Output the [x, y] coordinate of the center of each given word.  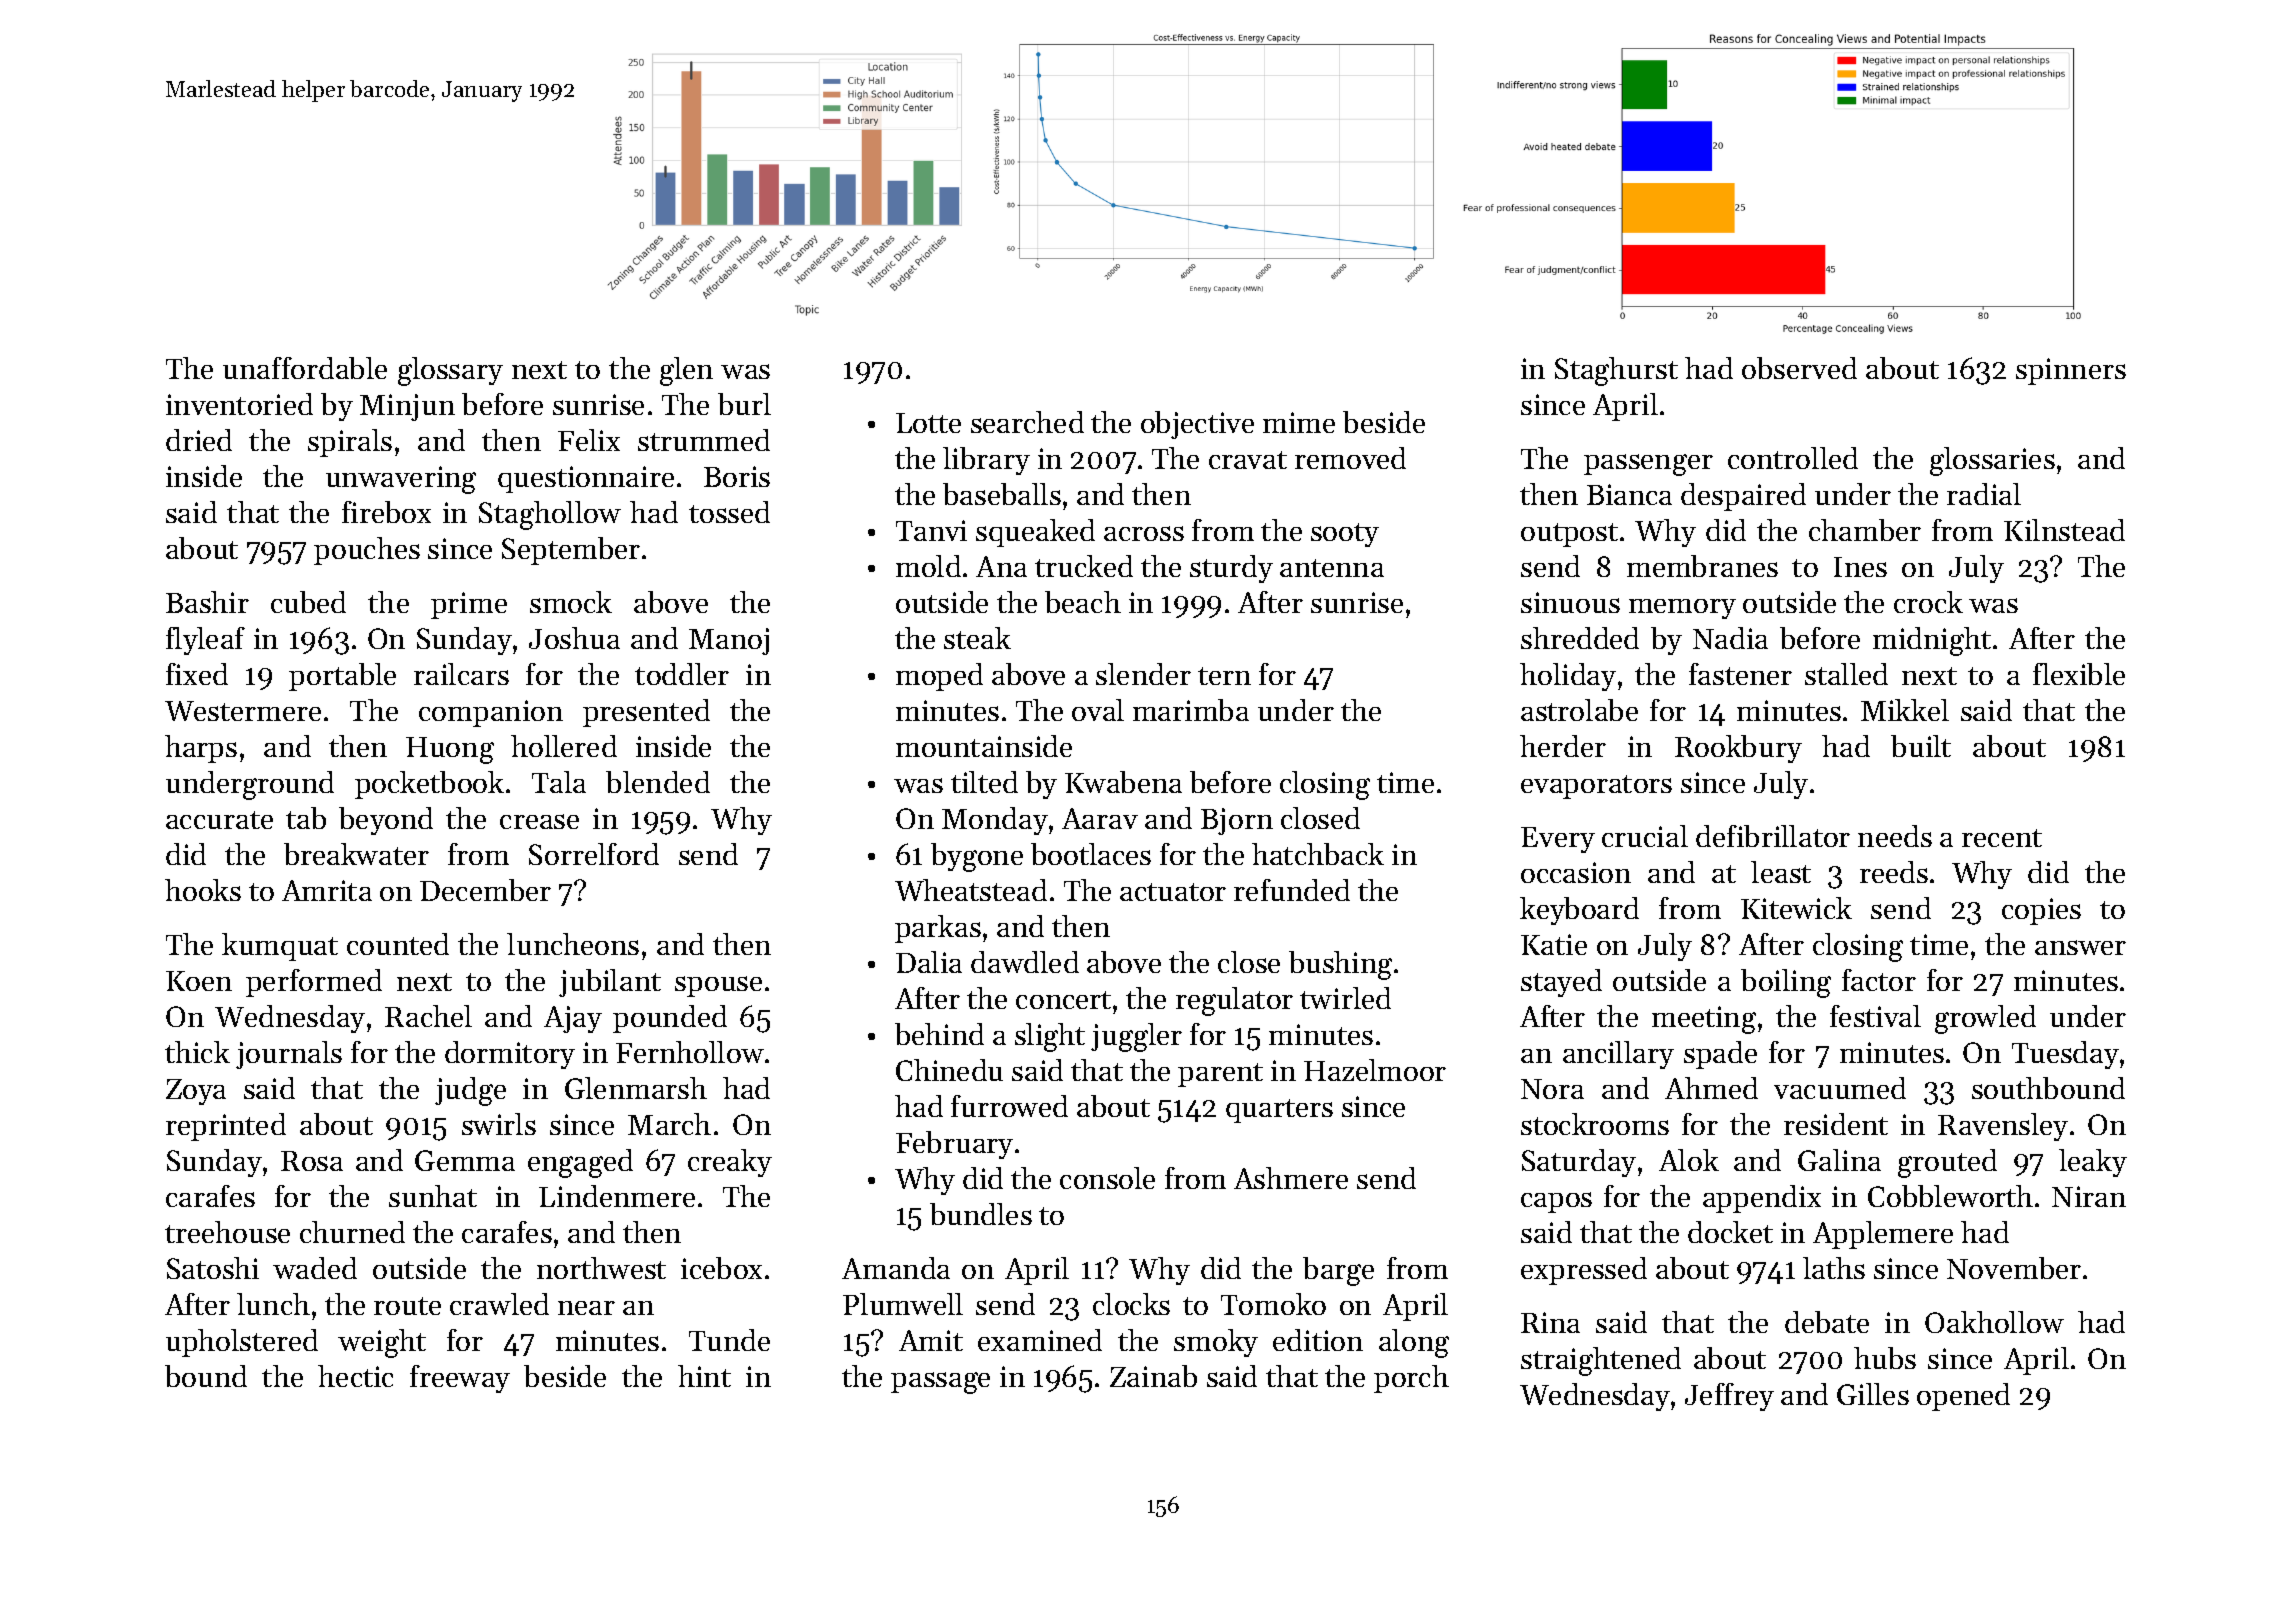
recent [2002, 838]
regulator [1234, 1001]
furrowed [1009, 1106]
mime [1299, 422]
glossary [450, 371]
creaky [730, 1163]
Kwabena [1123, 782]
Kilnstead [2064, 530]
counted [398, 944]
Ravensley [2003, 1127]
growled [1985, 1019]
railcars [461, 674]
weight [382, 1343]
